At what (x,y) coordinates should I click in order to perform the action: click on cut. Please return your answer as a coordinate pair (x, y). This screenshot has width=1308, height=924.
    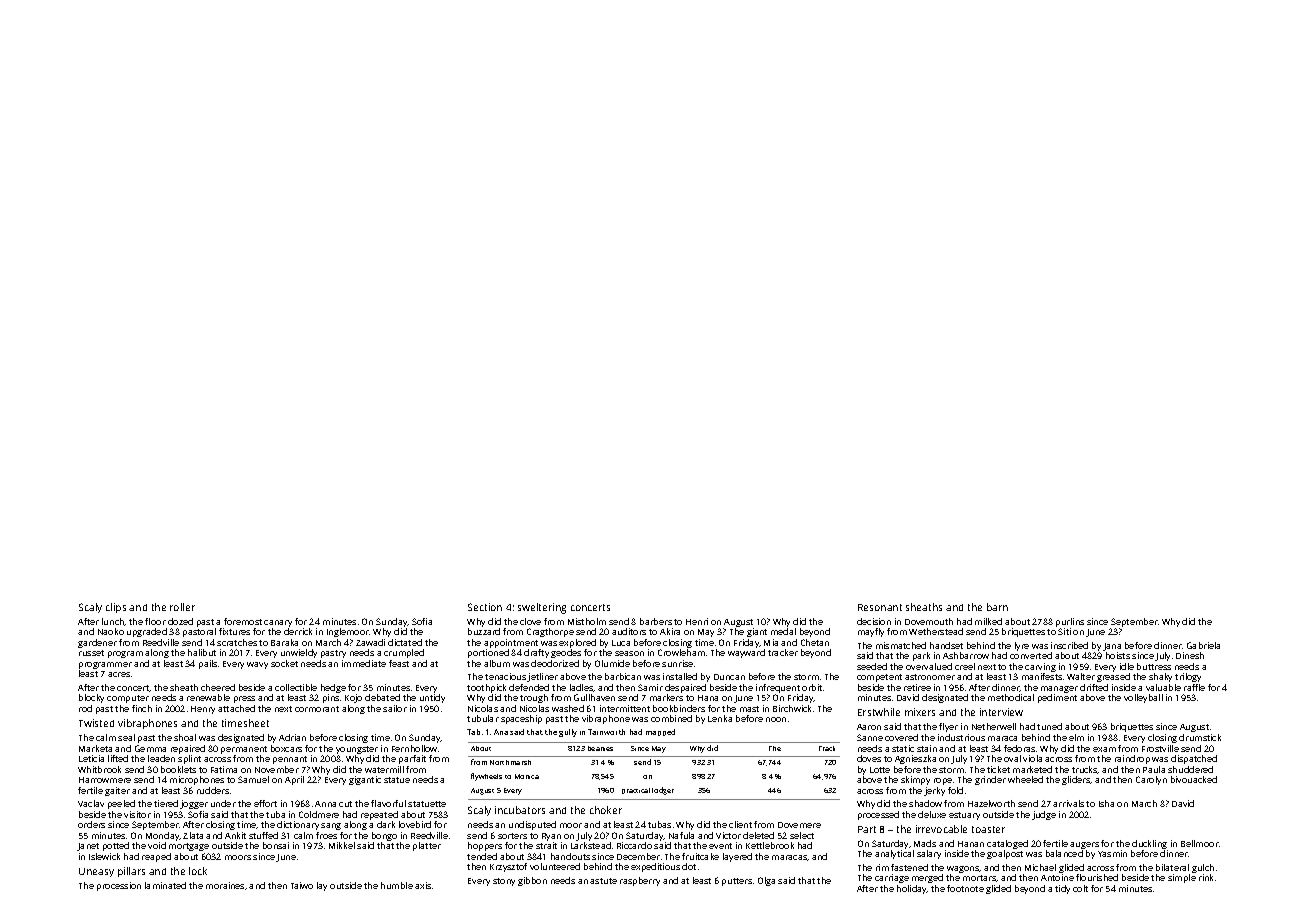
    Looking at the image, I should click on (345, 804).
